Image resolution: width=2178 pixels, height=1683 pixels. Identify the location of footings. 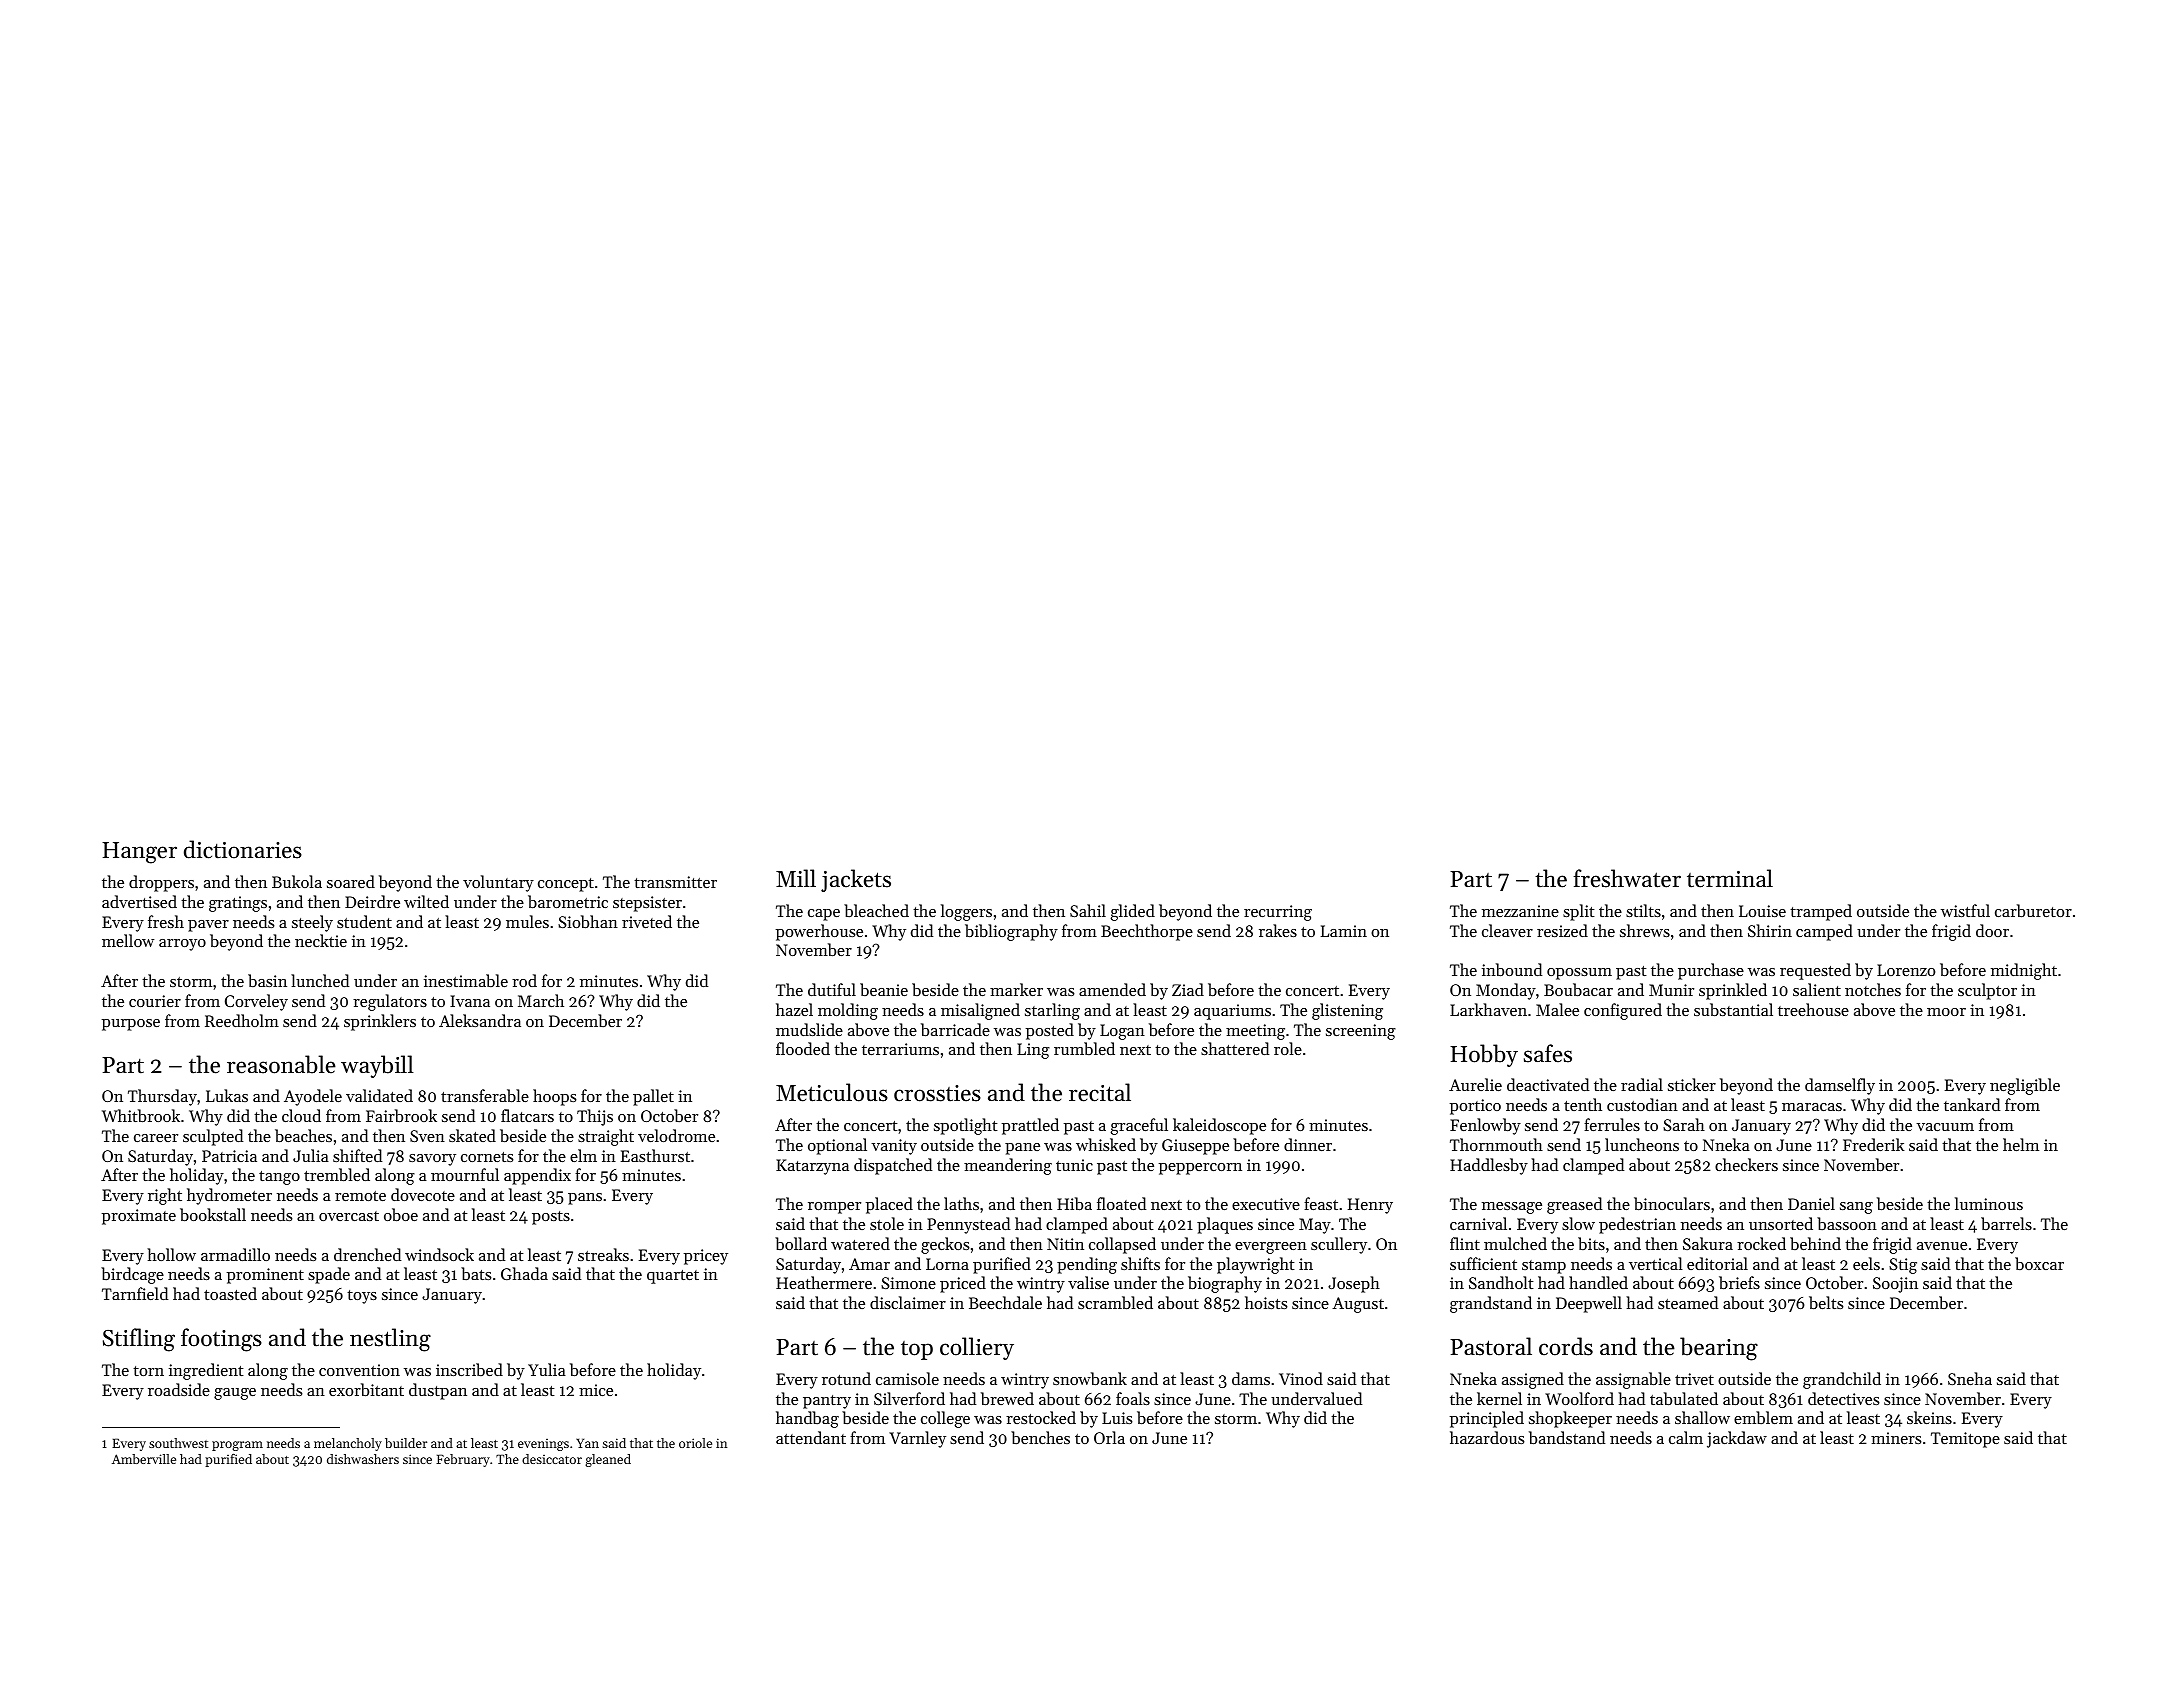
(221, 1340).
